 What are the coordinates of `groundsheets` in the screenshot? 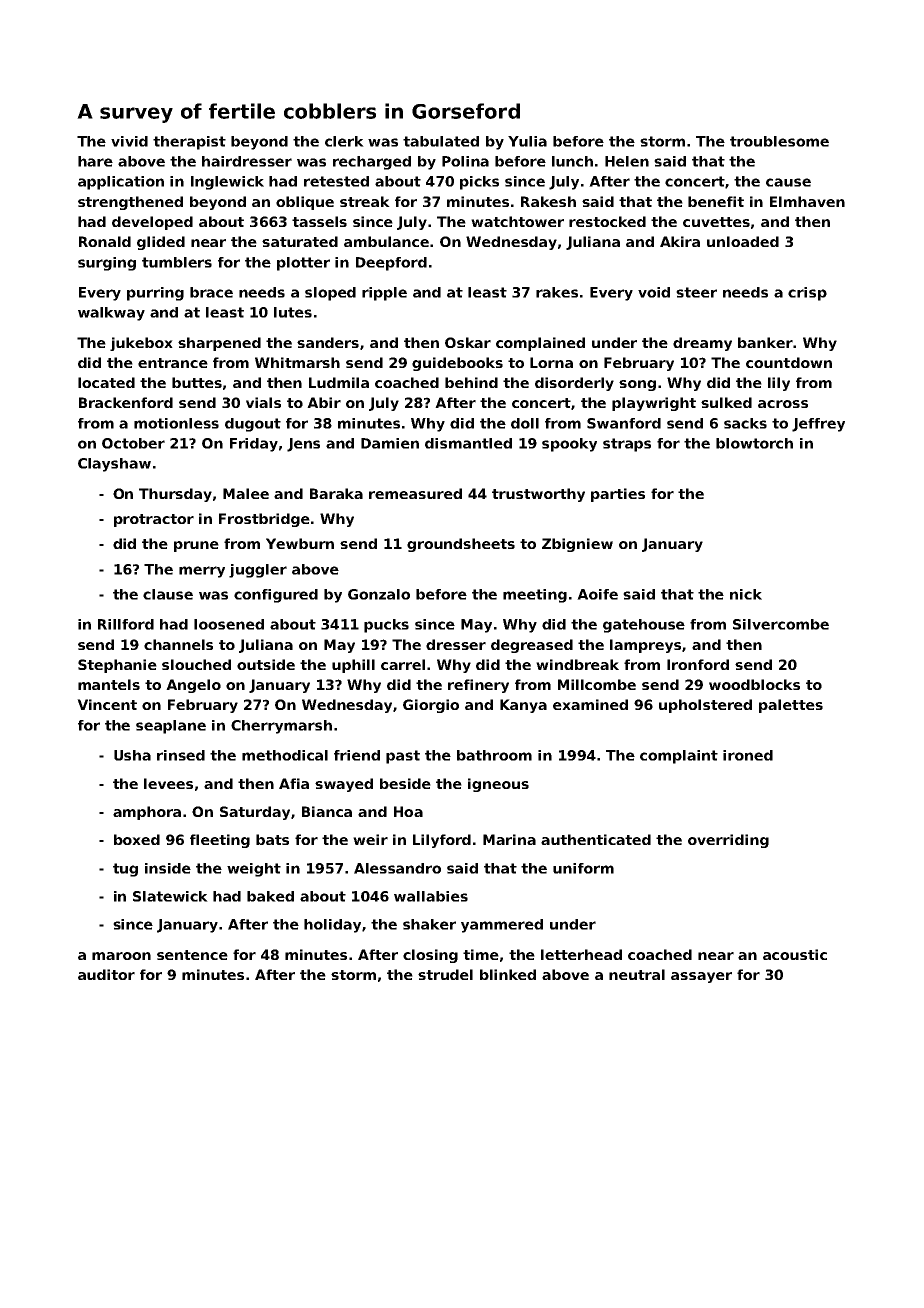 It's located at (461, 545).
